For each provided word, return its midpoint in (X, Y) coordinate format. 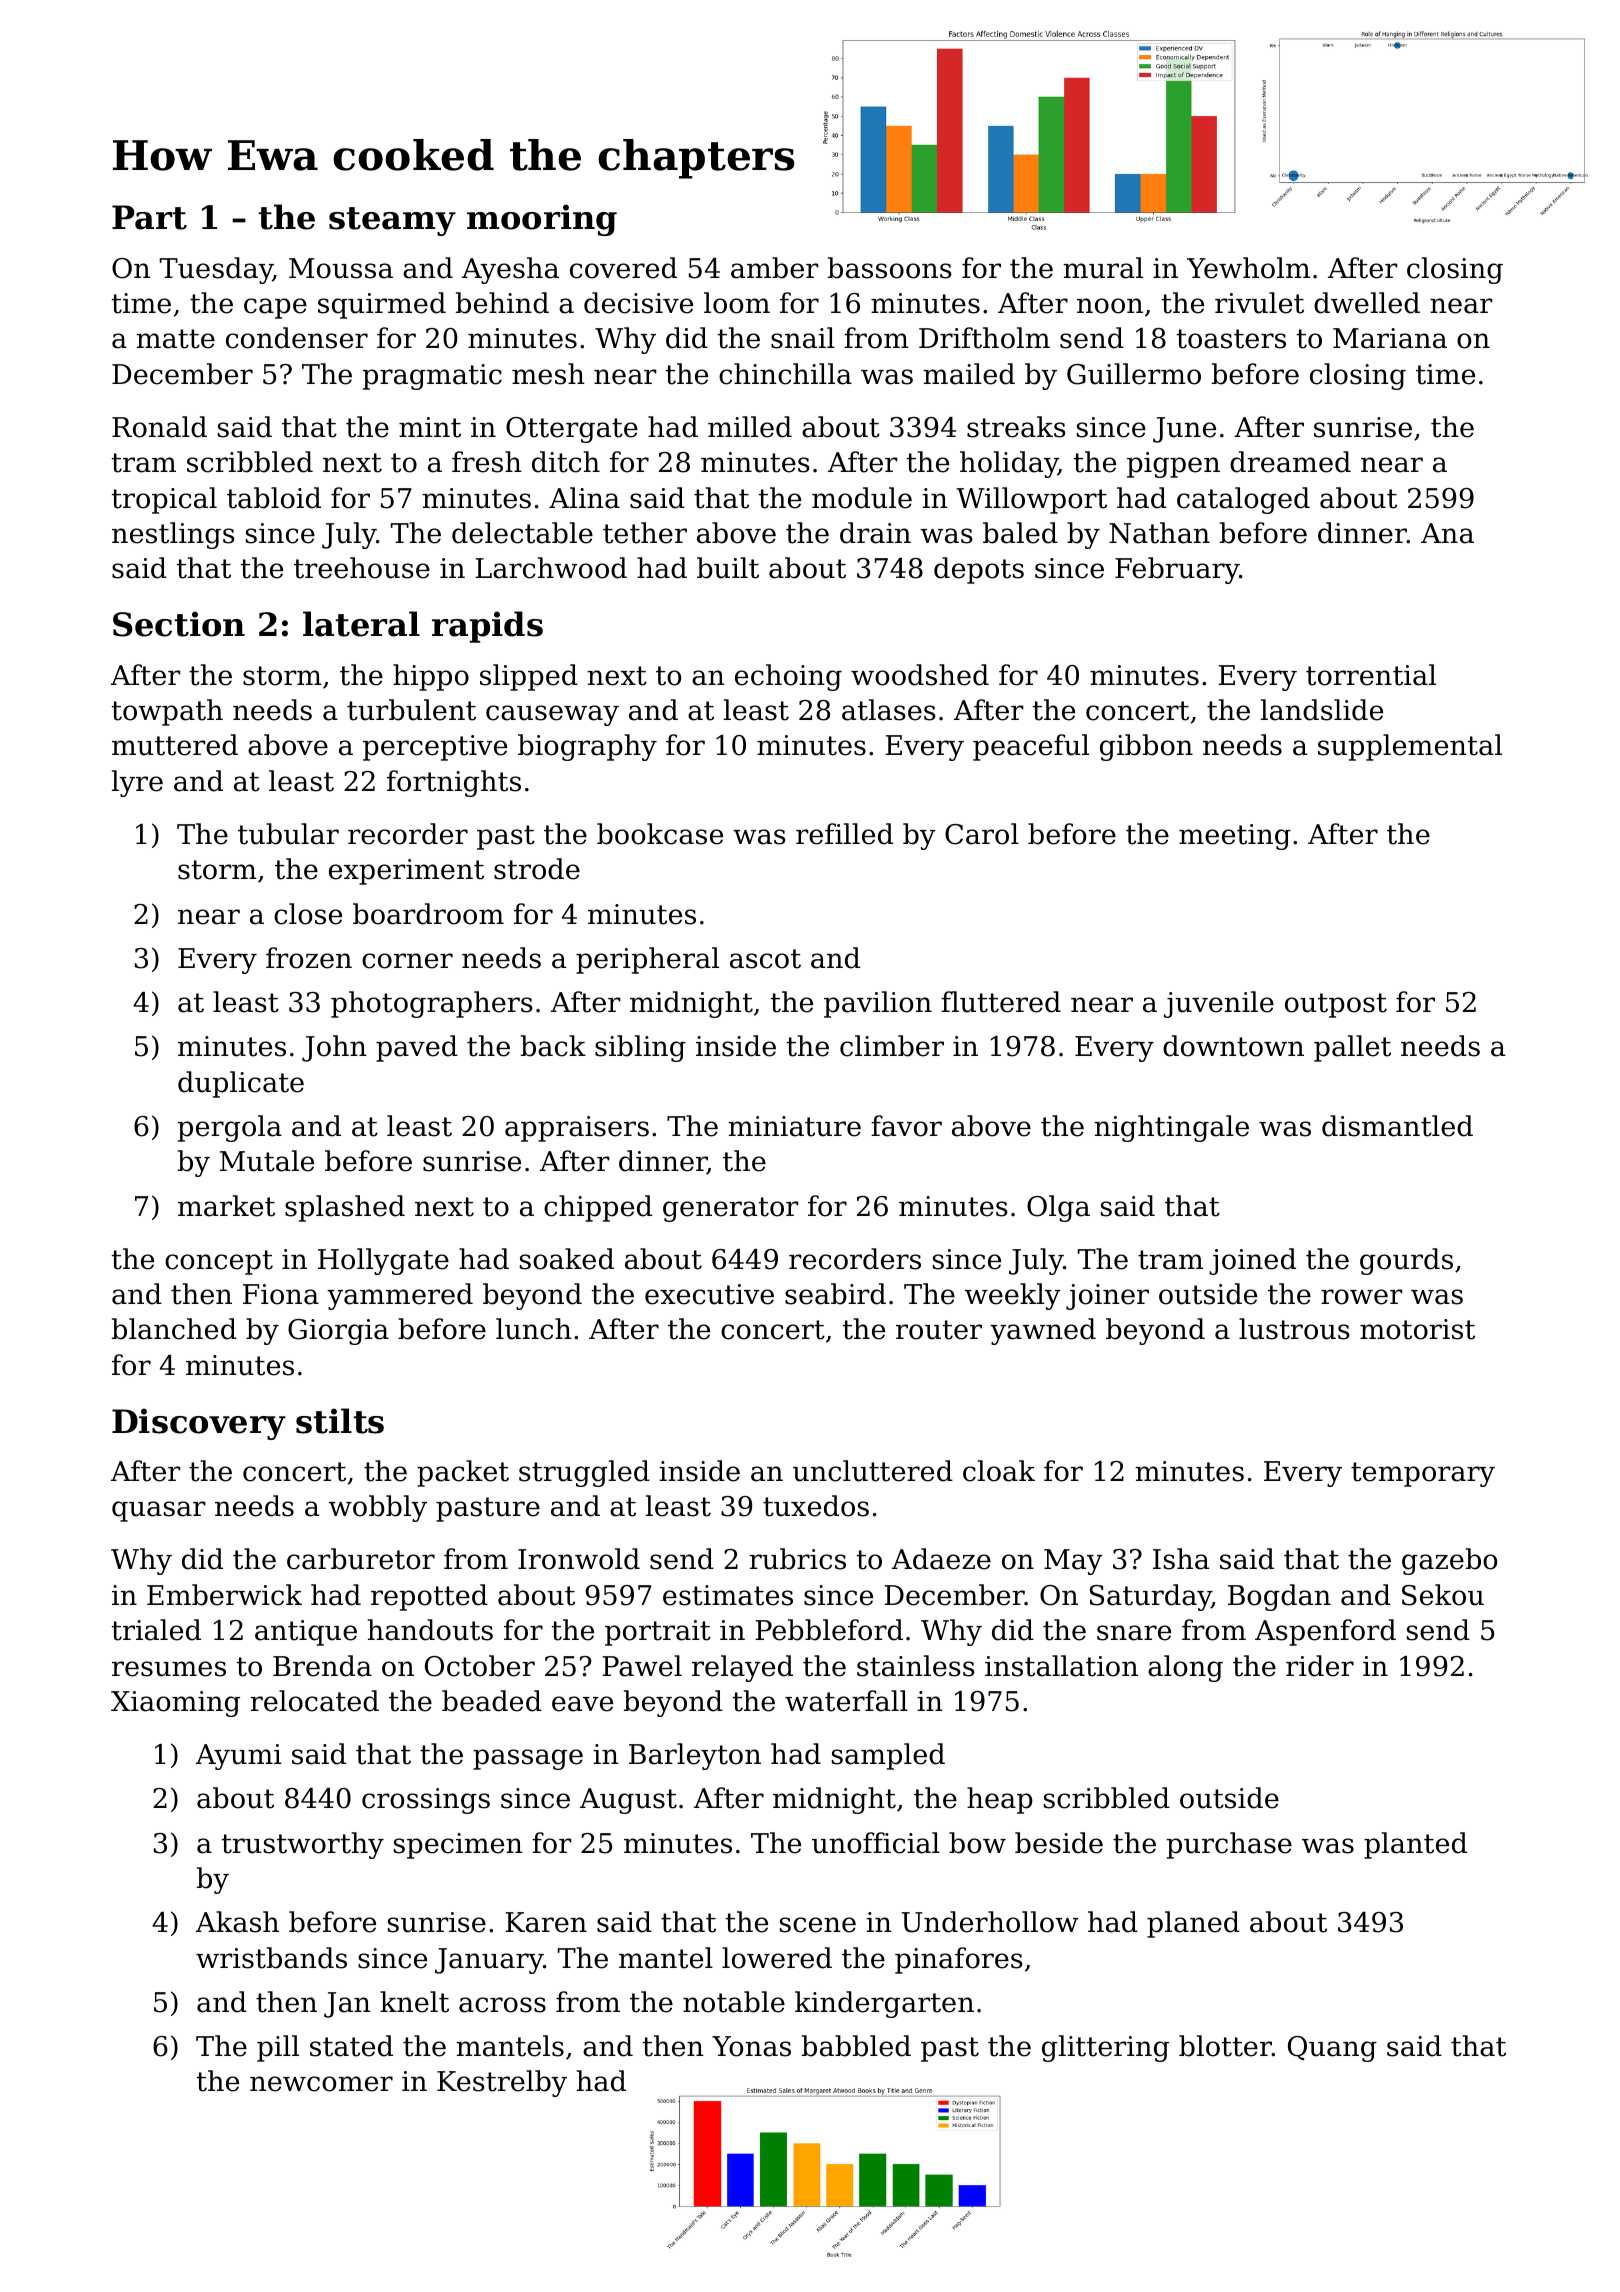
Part (149, 217)
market (226, 1206)
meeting (1235, 837)
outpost (1336, 1005)
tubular (288, 834)
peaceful (1031, 747)
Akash (237, 1922)
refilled (844, 834)
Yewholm (1248, 268)
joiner (1107, 1297)
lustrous (1294, 1329)
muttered (175, 745)
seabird (835, 1294)
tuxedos (816, 1506)
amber (775, 268)
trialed (156, 1630)
